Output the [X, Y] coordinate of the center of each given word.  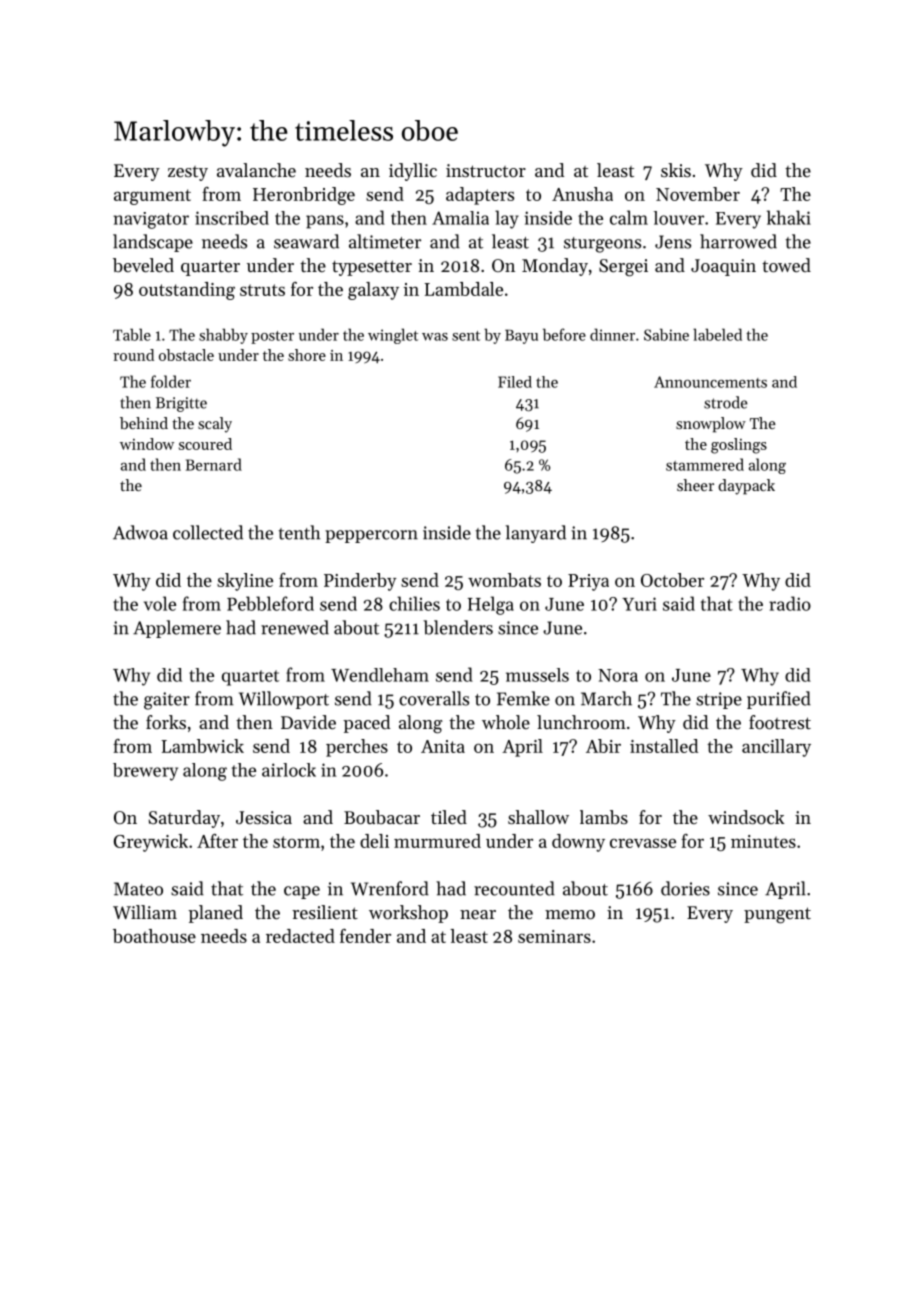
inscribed [232, 218]
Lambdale [464, 289]
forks [166, 722]
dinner [612, 334]
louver [679, 218]
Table [132, 334]
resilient [325, 912]
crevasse [643, 843]
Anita [443, 746]
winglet [393, 336]
